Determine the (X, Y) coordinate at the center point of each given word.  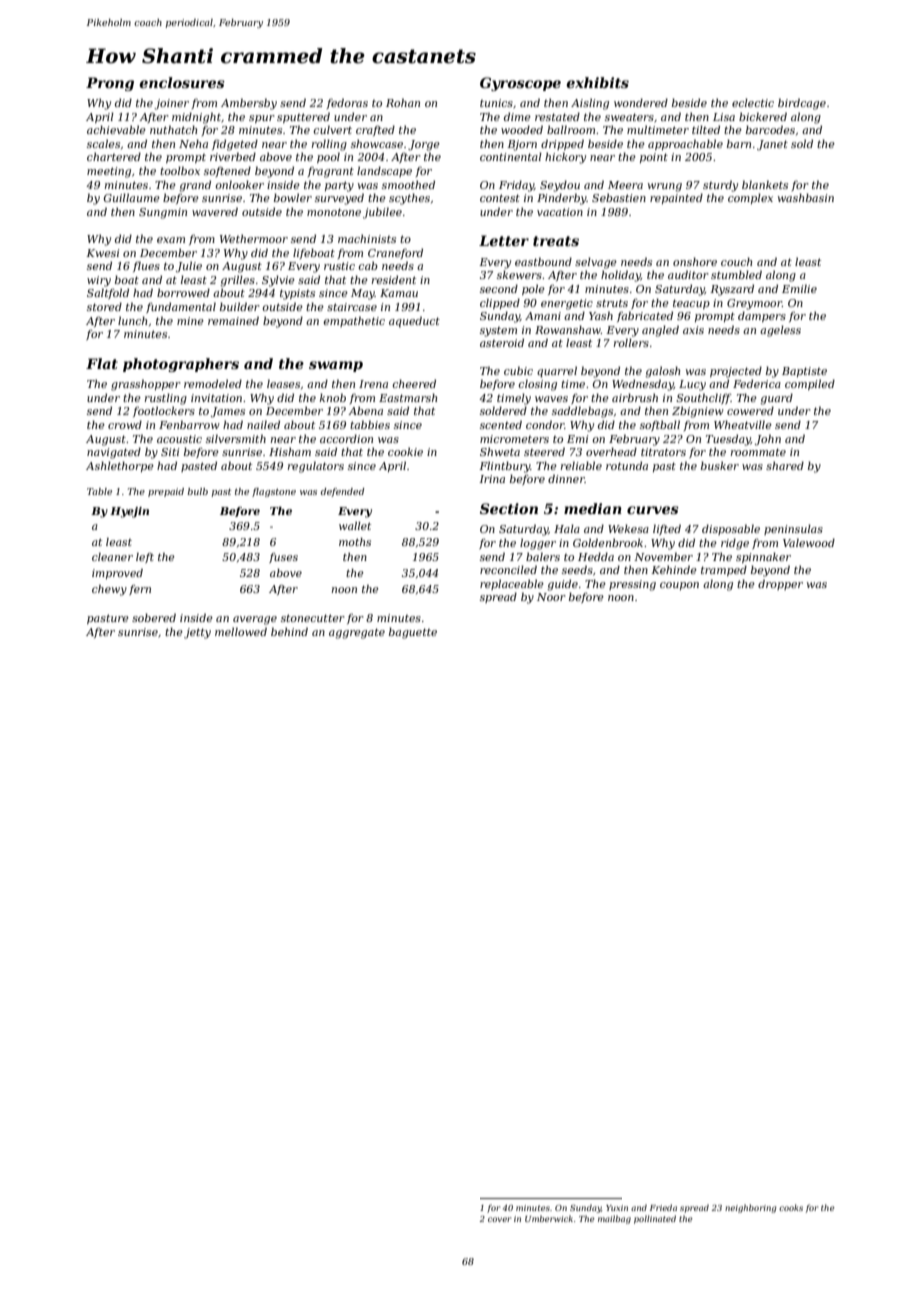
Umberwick (549, 1218)
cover (499, 1219)
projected (736, 372)
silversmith (236, 438)
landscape (384, 171)
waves (551, 399)
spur (262, 119)
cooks (791, 1207)
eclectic (753, 102)
